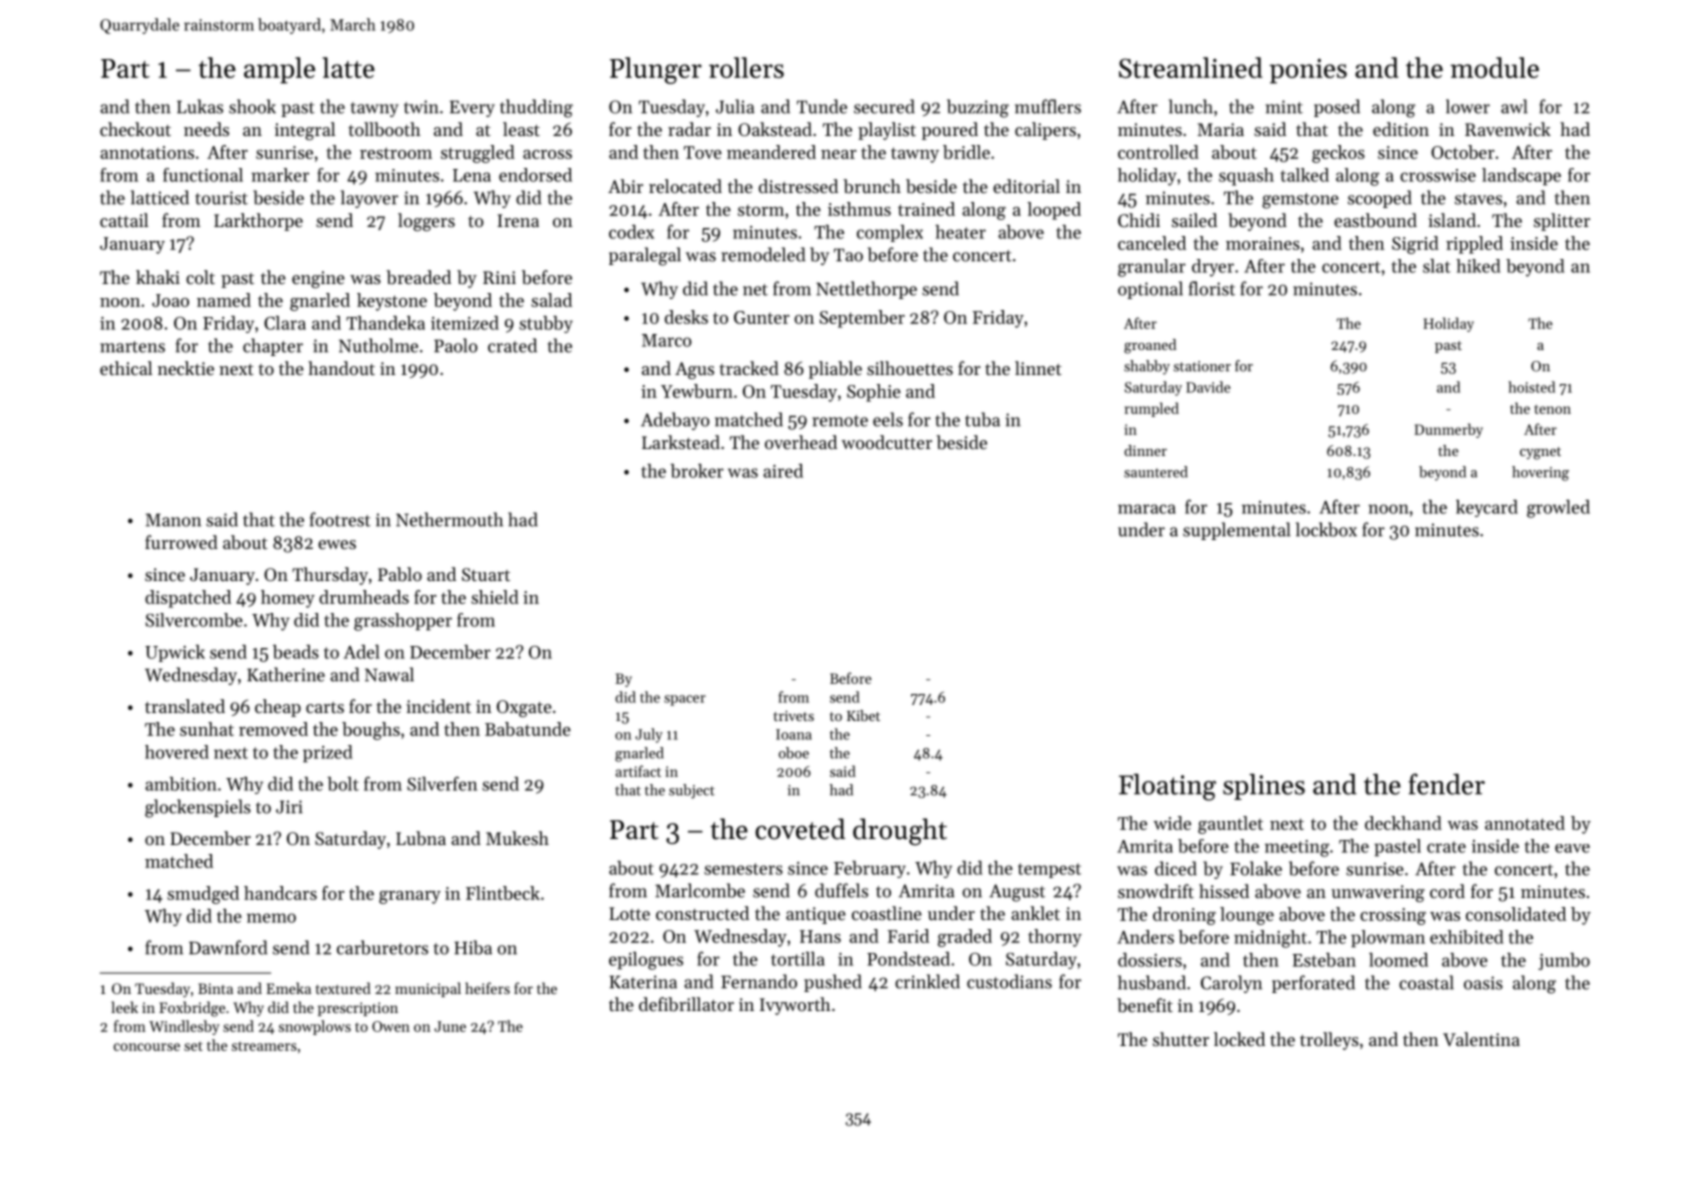 The width and height of the image is (1690, 1195). Describe the element at coordinates (1401, 129) in the image. I see `edition` at that location.
